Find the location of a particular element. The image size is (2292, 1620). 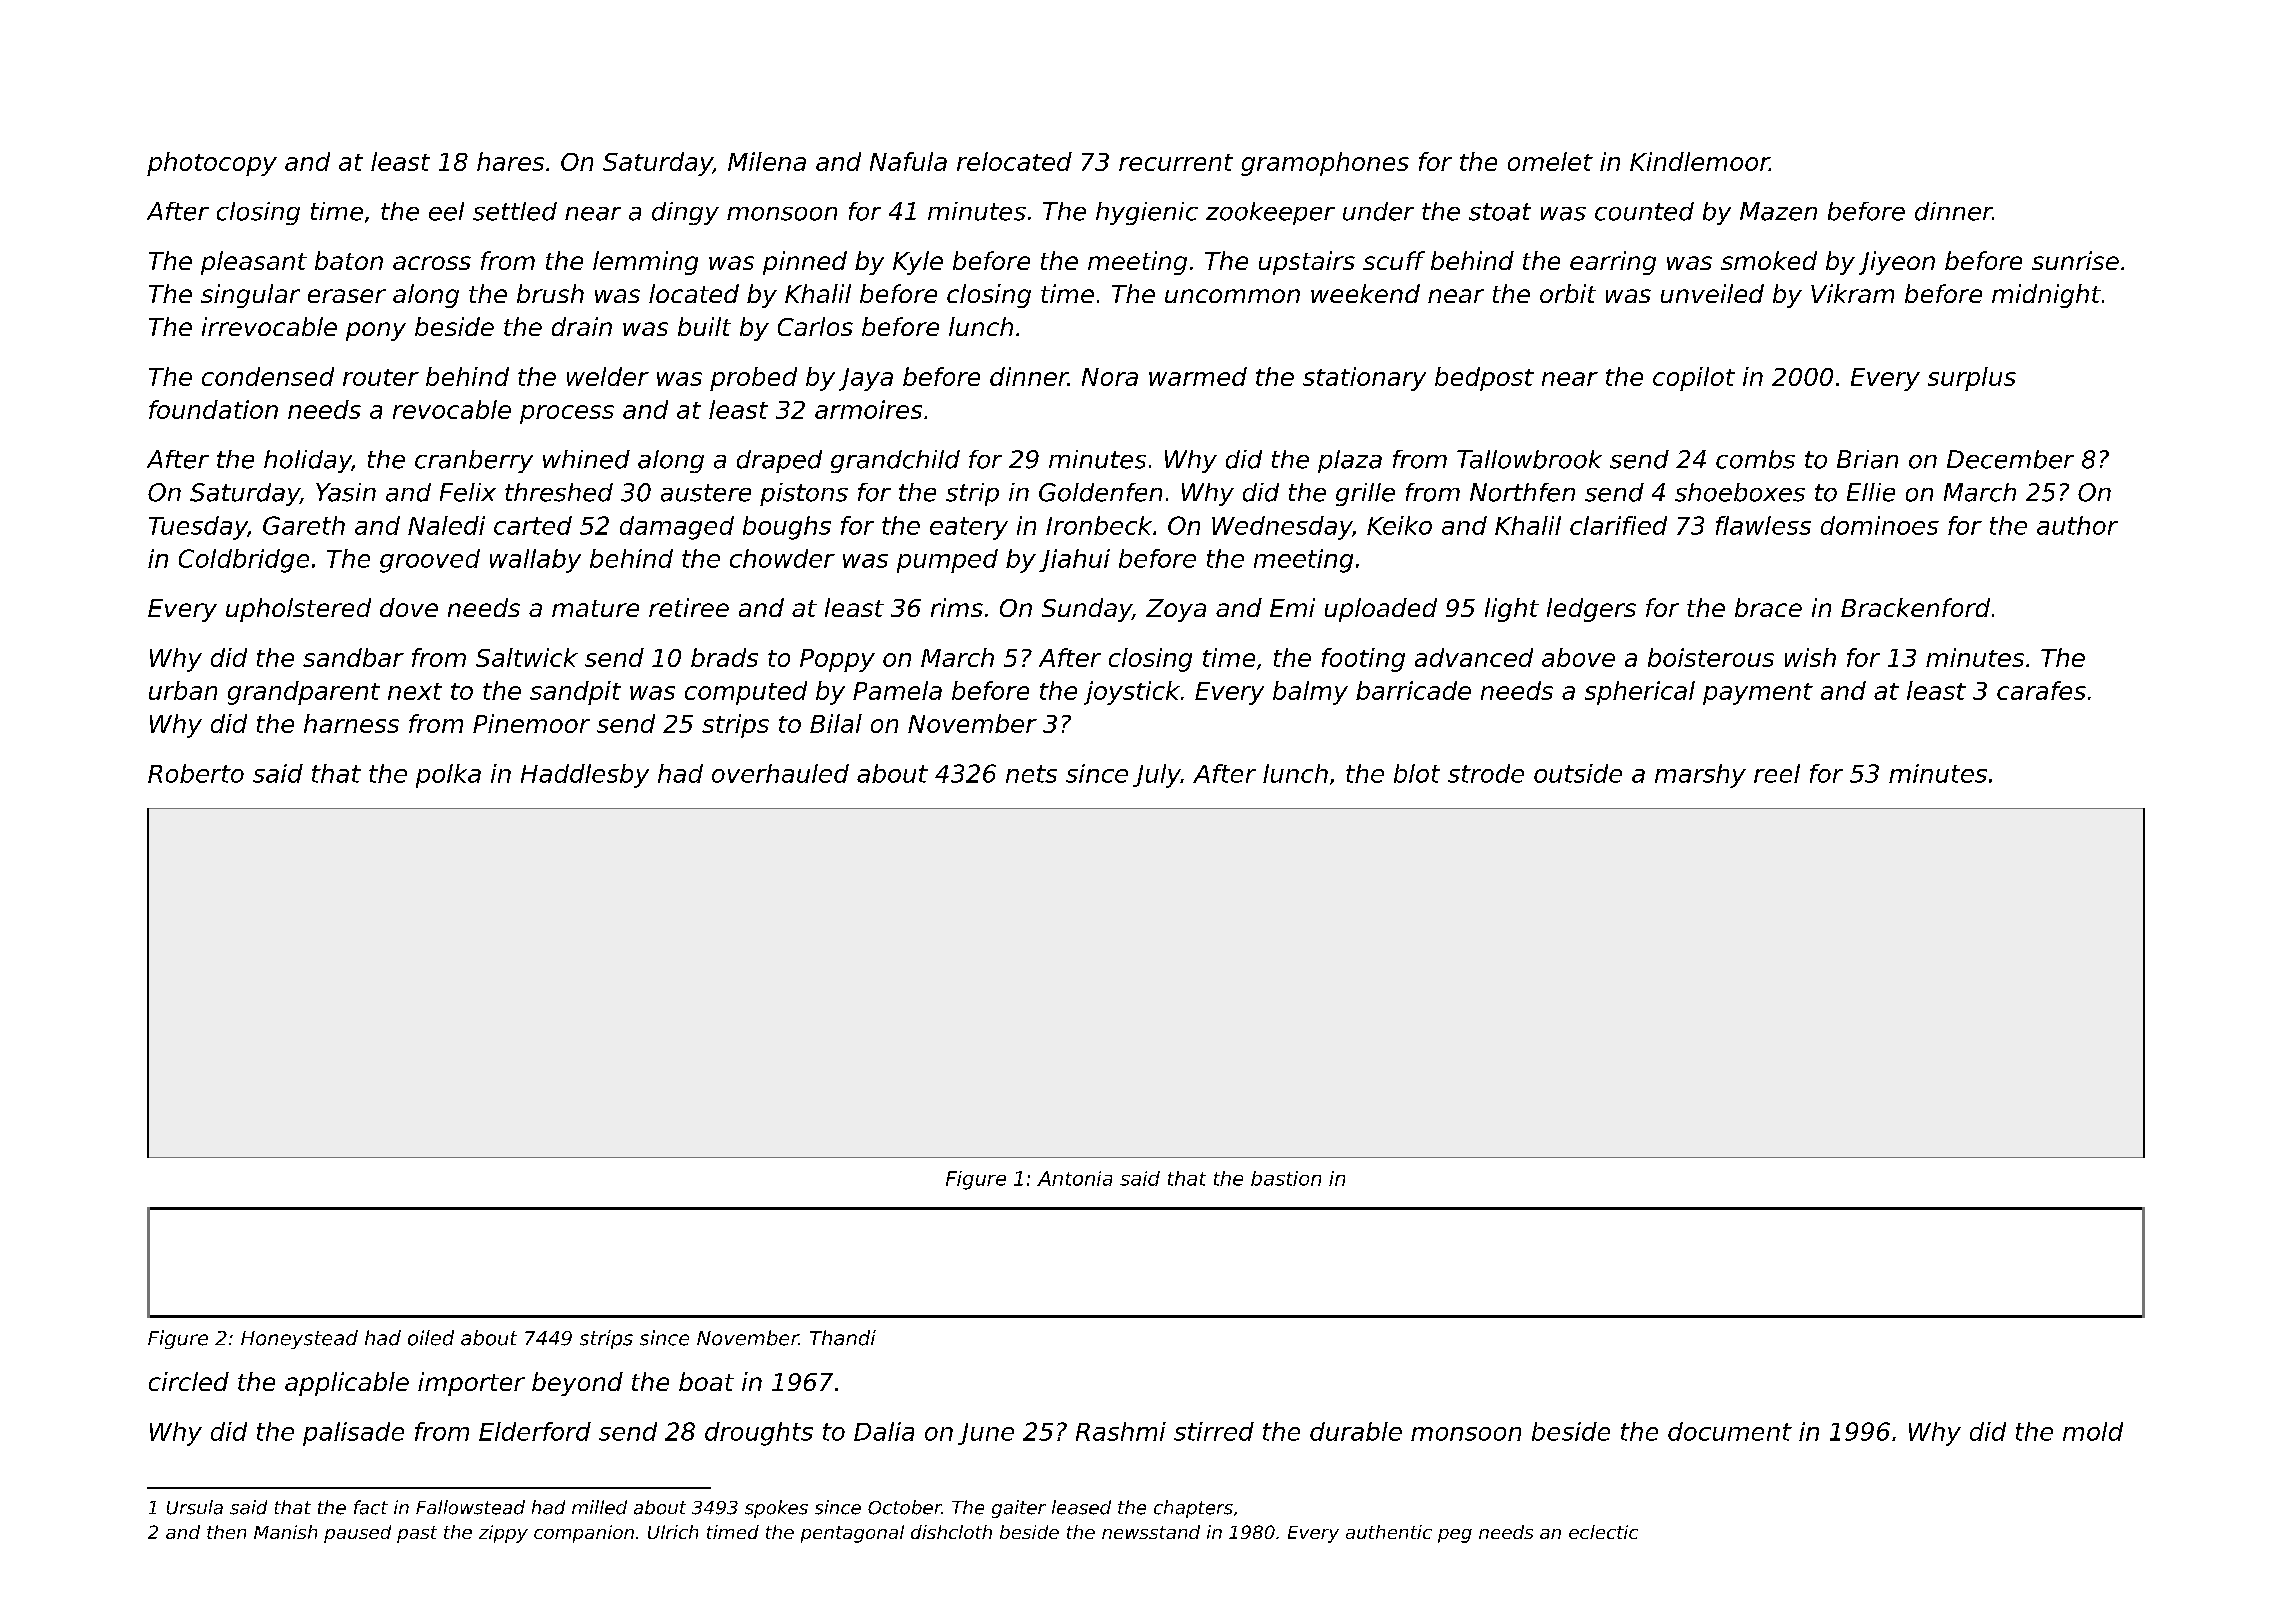

photocopy is located at coordinates (212, 164).
